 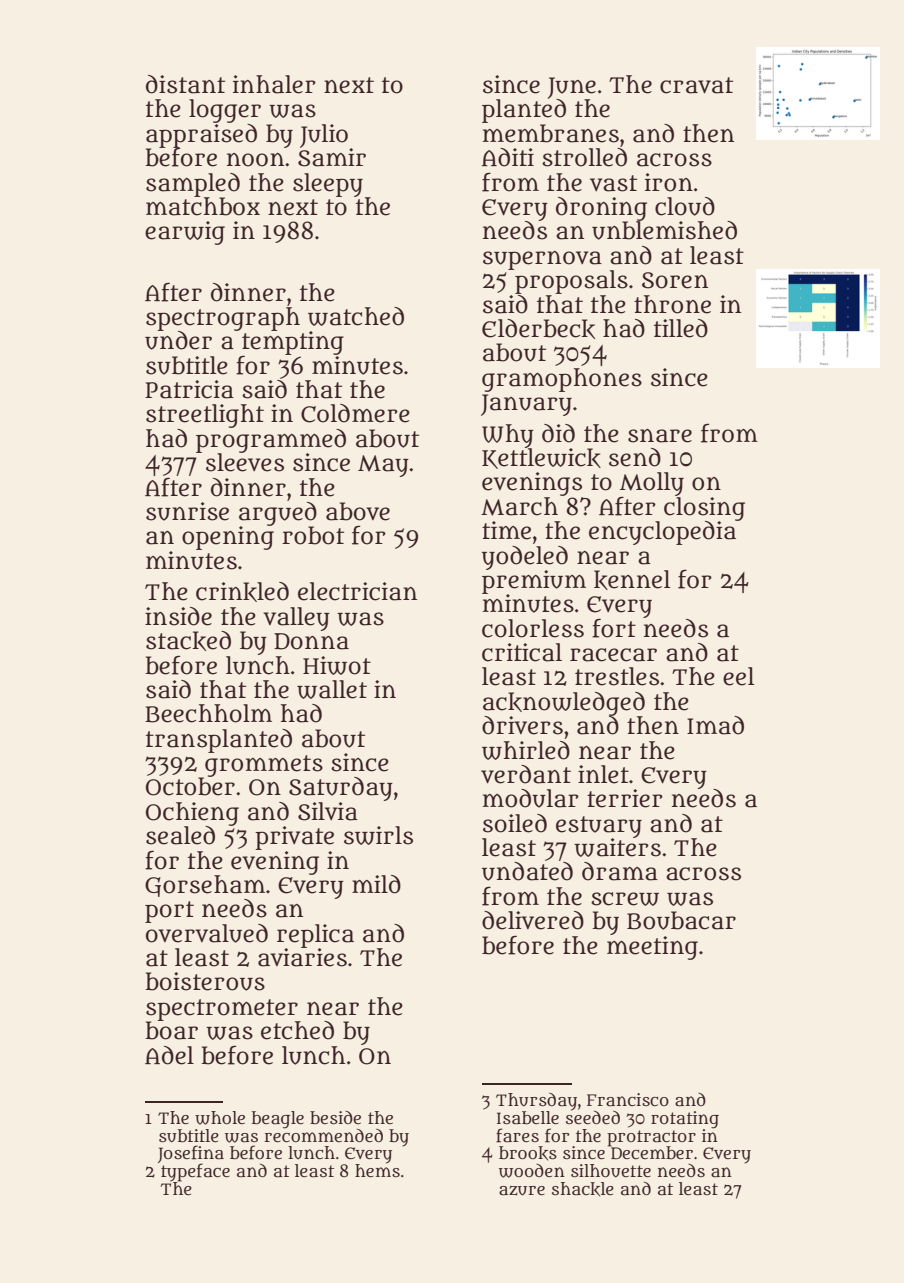 What do you see at coordinates (337, 665) in the image?
I see `Hiwot` at bounding box center [337, 665].
